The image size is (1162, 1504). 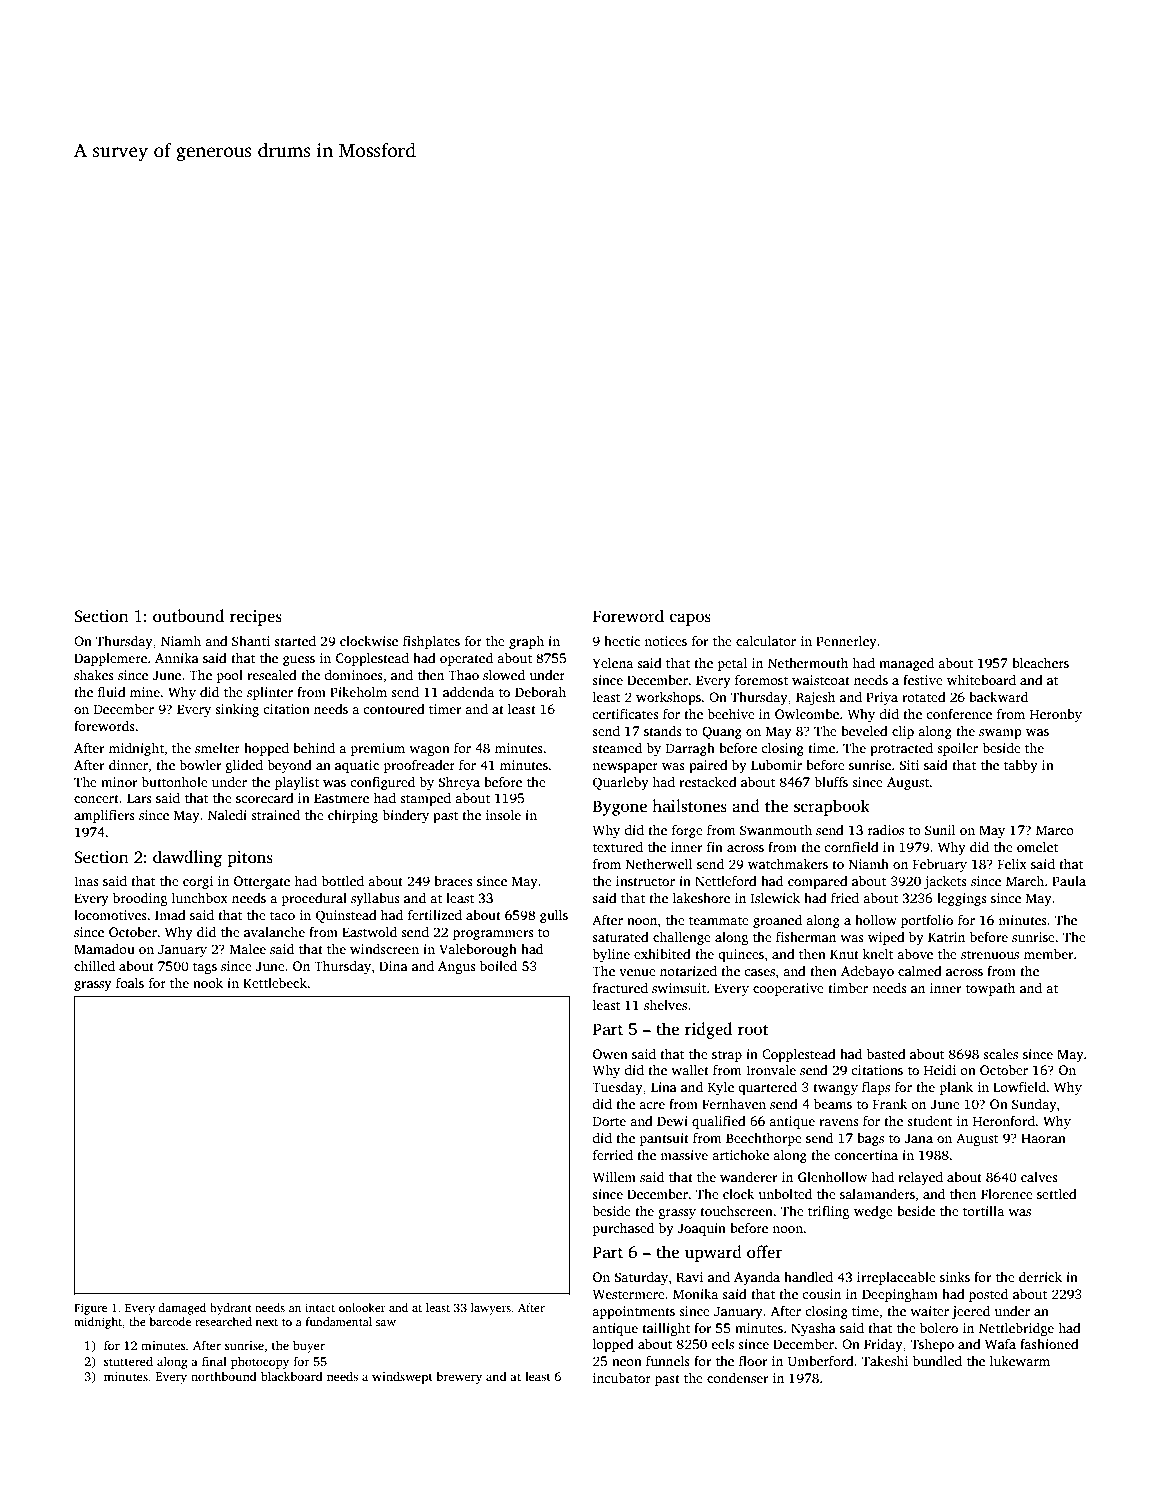 I want to click on incubator, so click(x=622, y=1378).
